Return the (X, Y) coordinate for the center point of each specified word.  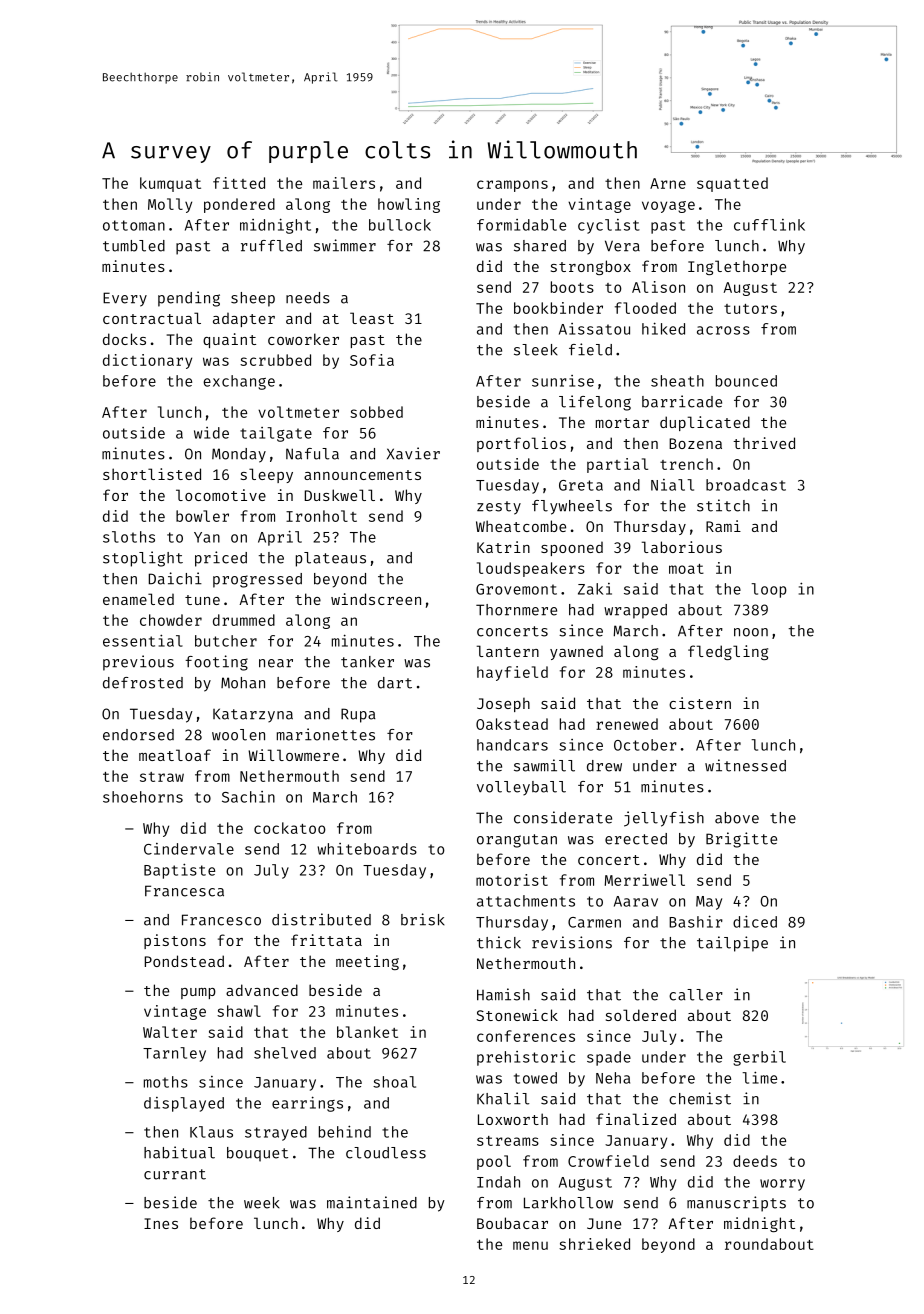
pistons (175, 941)
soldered (641, 1015)
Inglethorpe (737, 267)
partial (617, 465)
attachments (526, 901)
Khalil (503, 1098)
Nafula (312, 454)
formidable (521, 225)
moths (166, 1082)
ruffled (271, 246)
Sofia (372, 360)
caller (696, 995)
